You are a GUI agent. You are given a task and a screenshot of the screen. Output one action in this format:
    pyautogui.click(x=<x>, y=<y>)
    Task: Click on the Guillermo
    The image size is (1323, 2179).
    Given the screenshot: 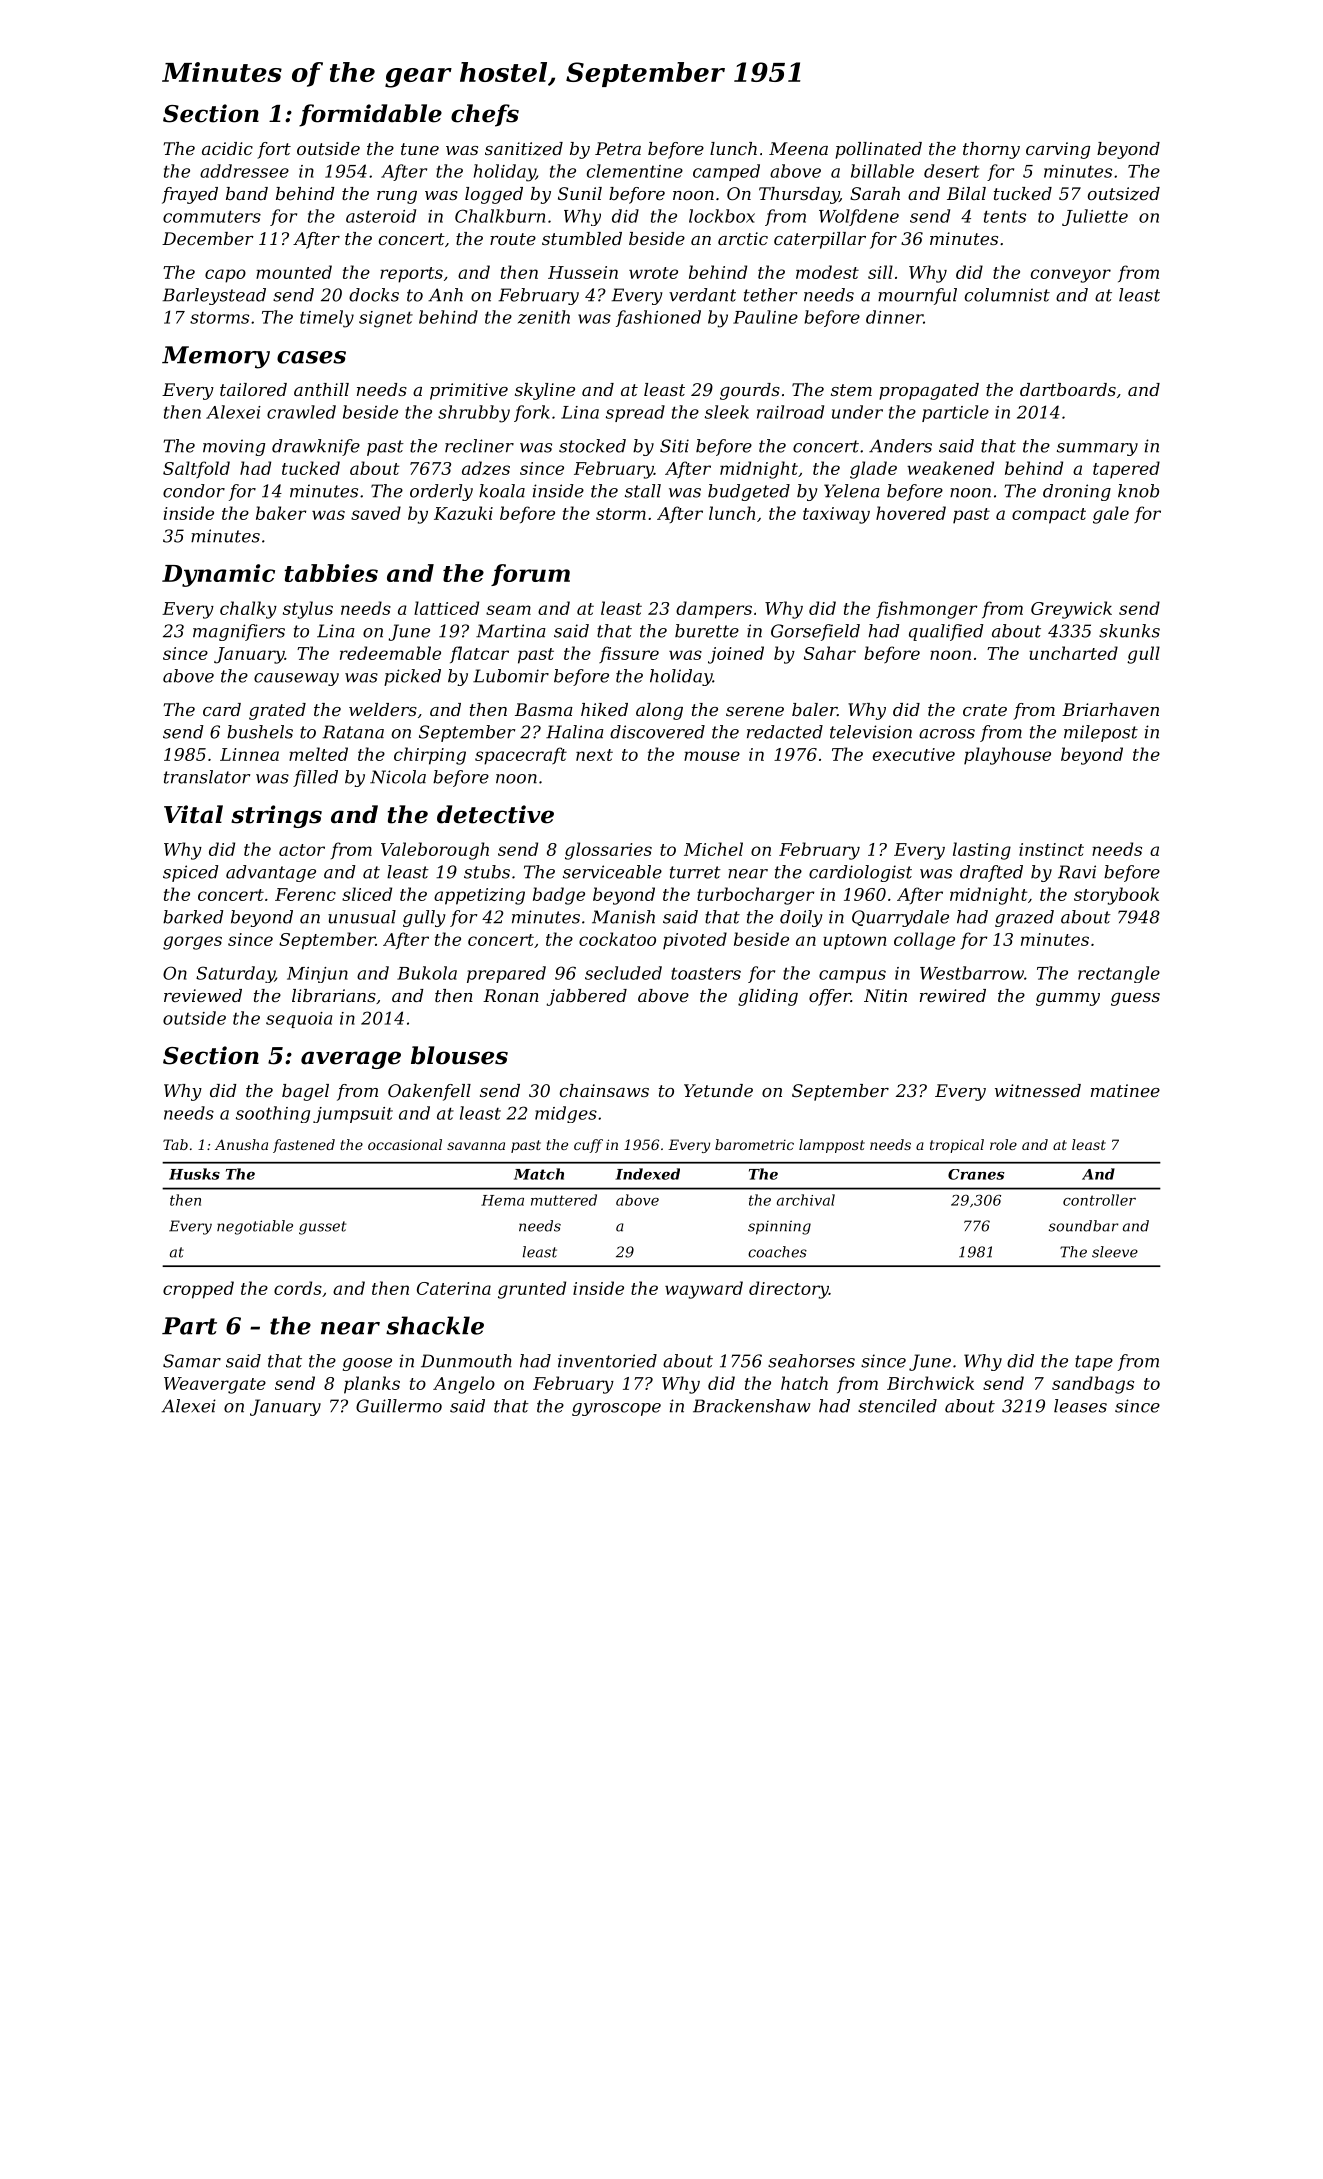 What is the action you would take?
    pyautogui.click(x=399, y=1406)
